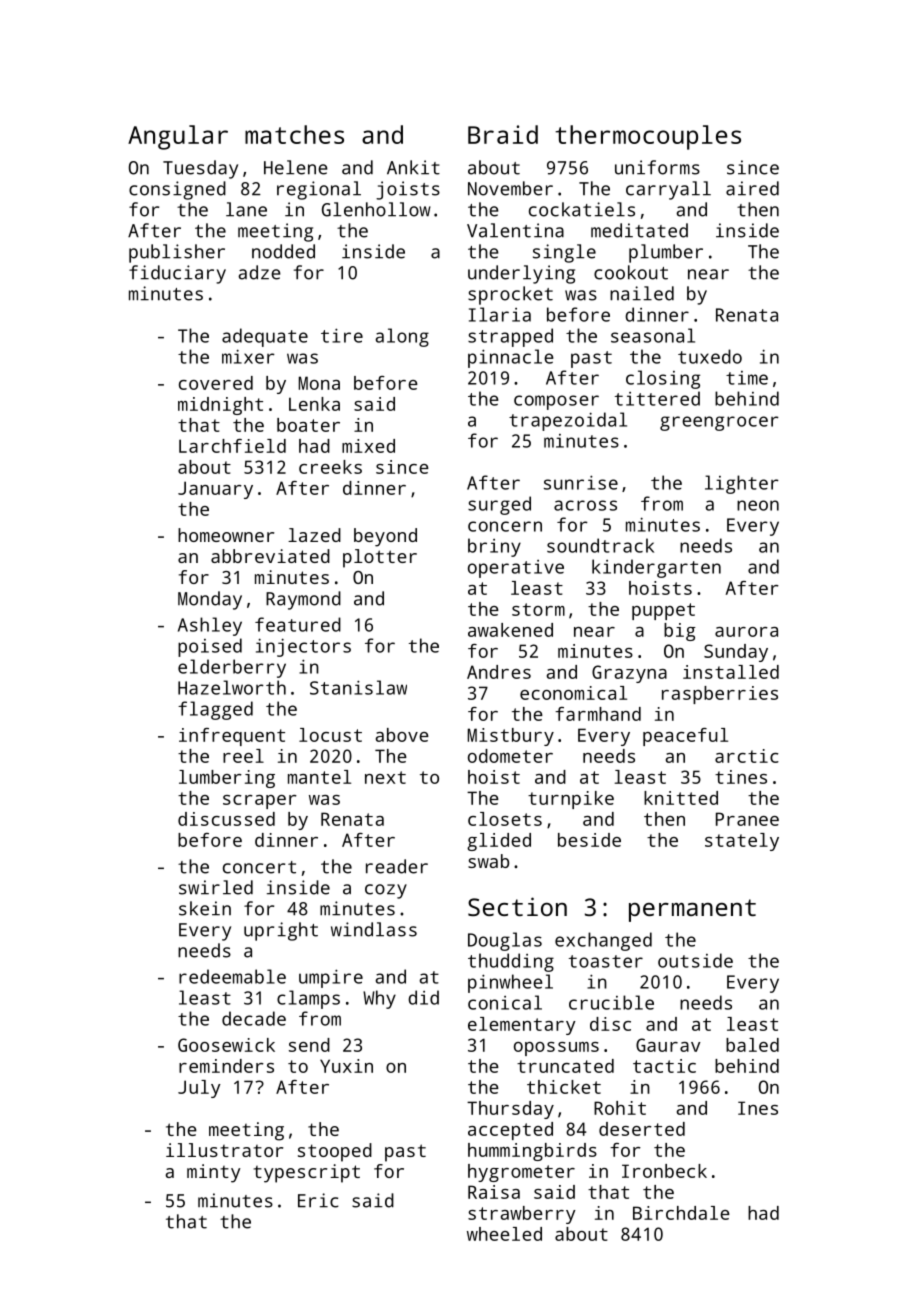  What do you see at coordinates (215, 490) in the screenshot?
I see `January` at bounding box center [215, 490].
